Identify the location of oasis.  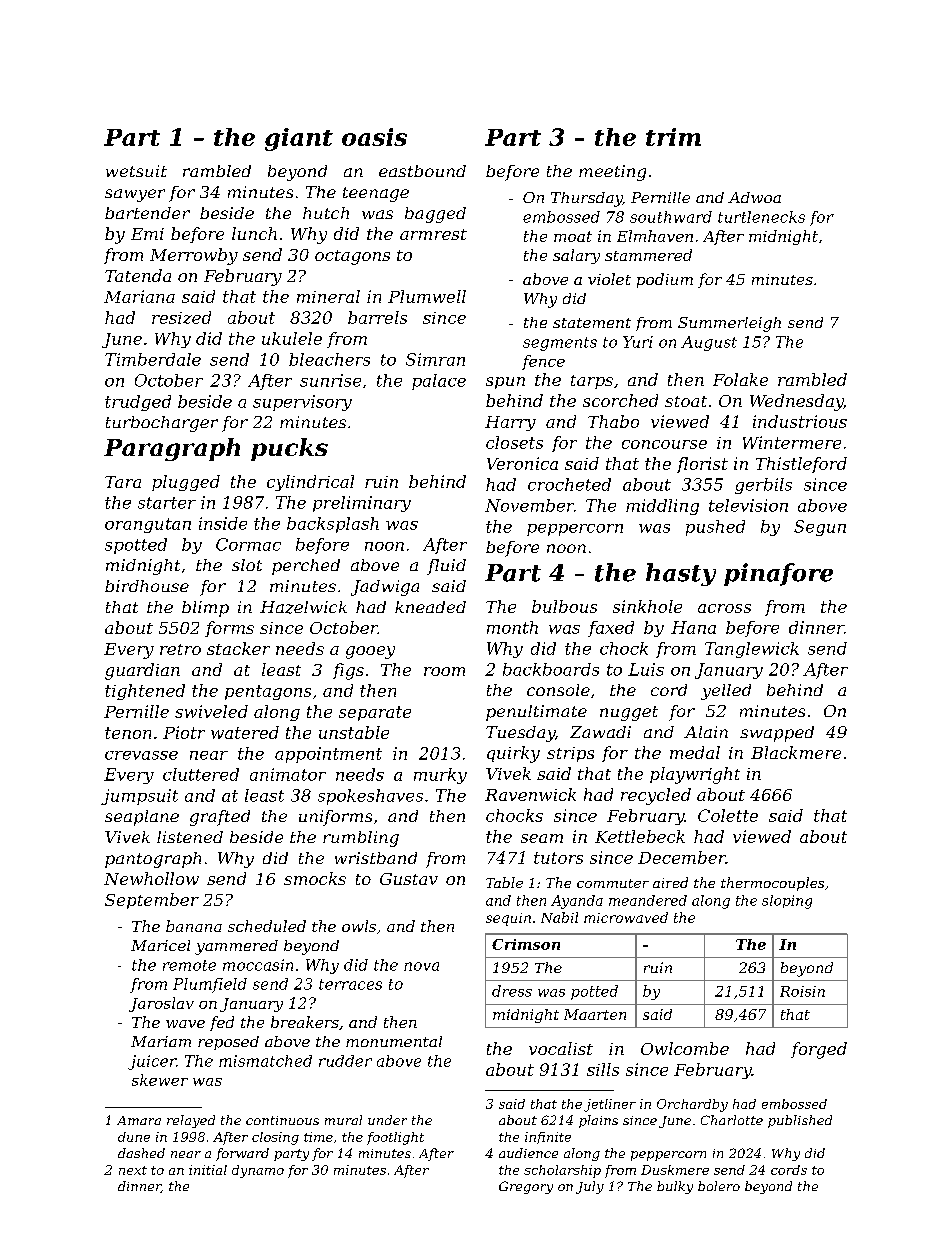
(374, 137).
